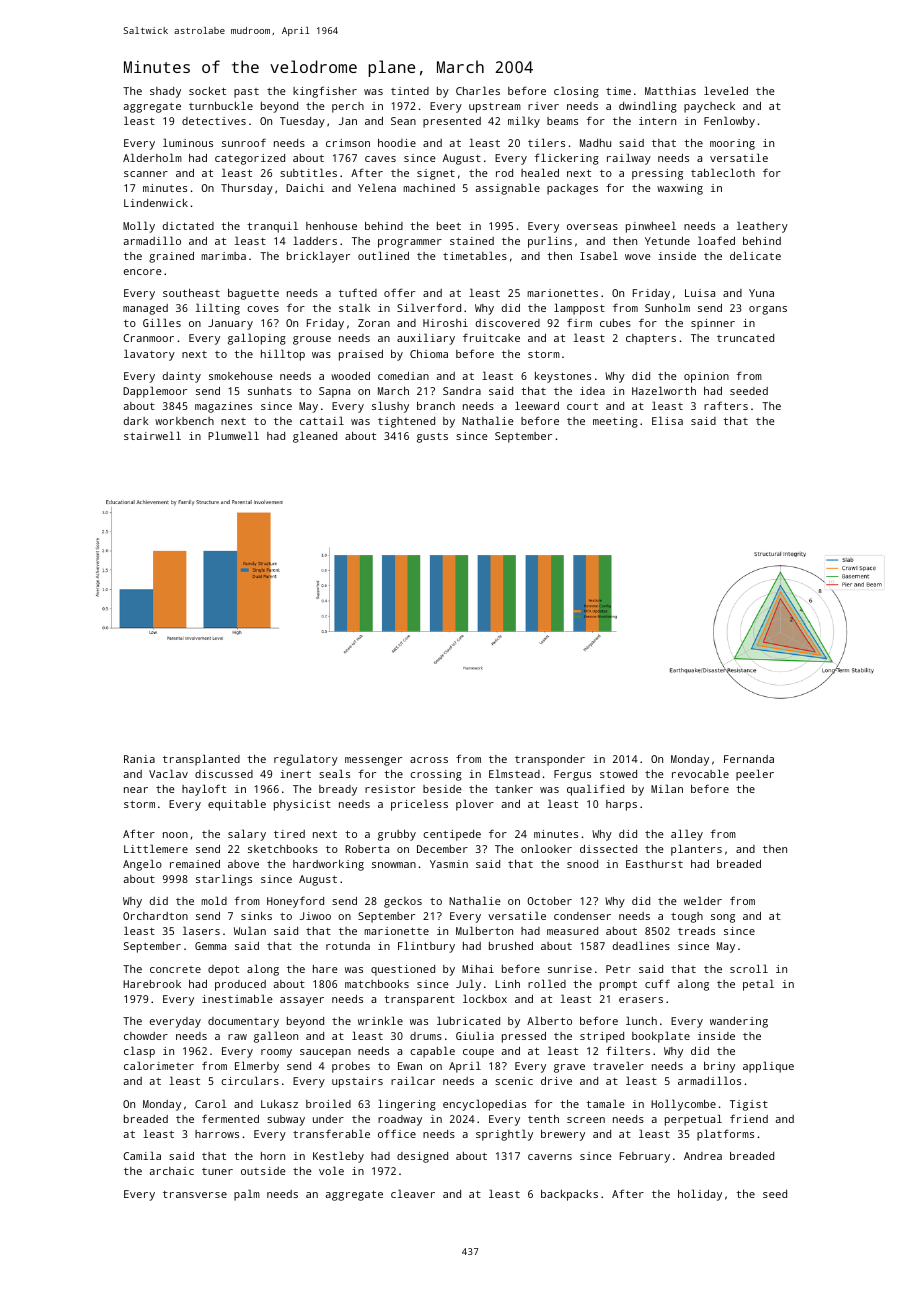 The width and height of the screenshot is (924, 1308). I want to click on Elisa, so click(667, 420).
